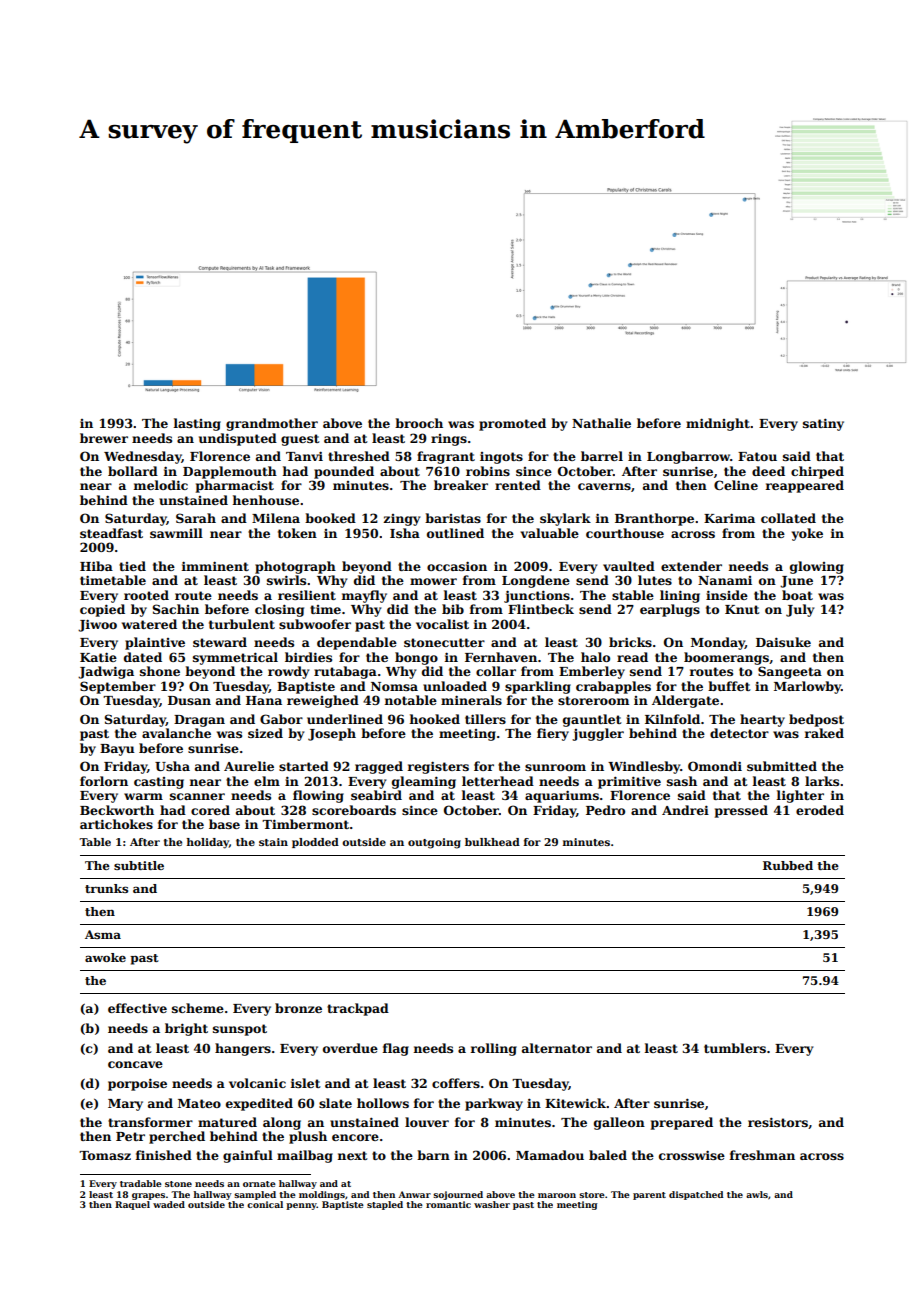  What do you see at coordinates (242, 624) in the screenshot?
I see `turbulent` at bounding box center [242, 624].
